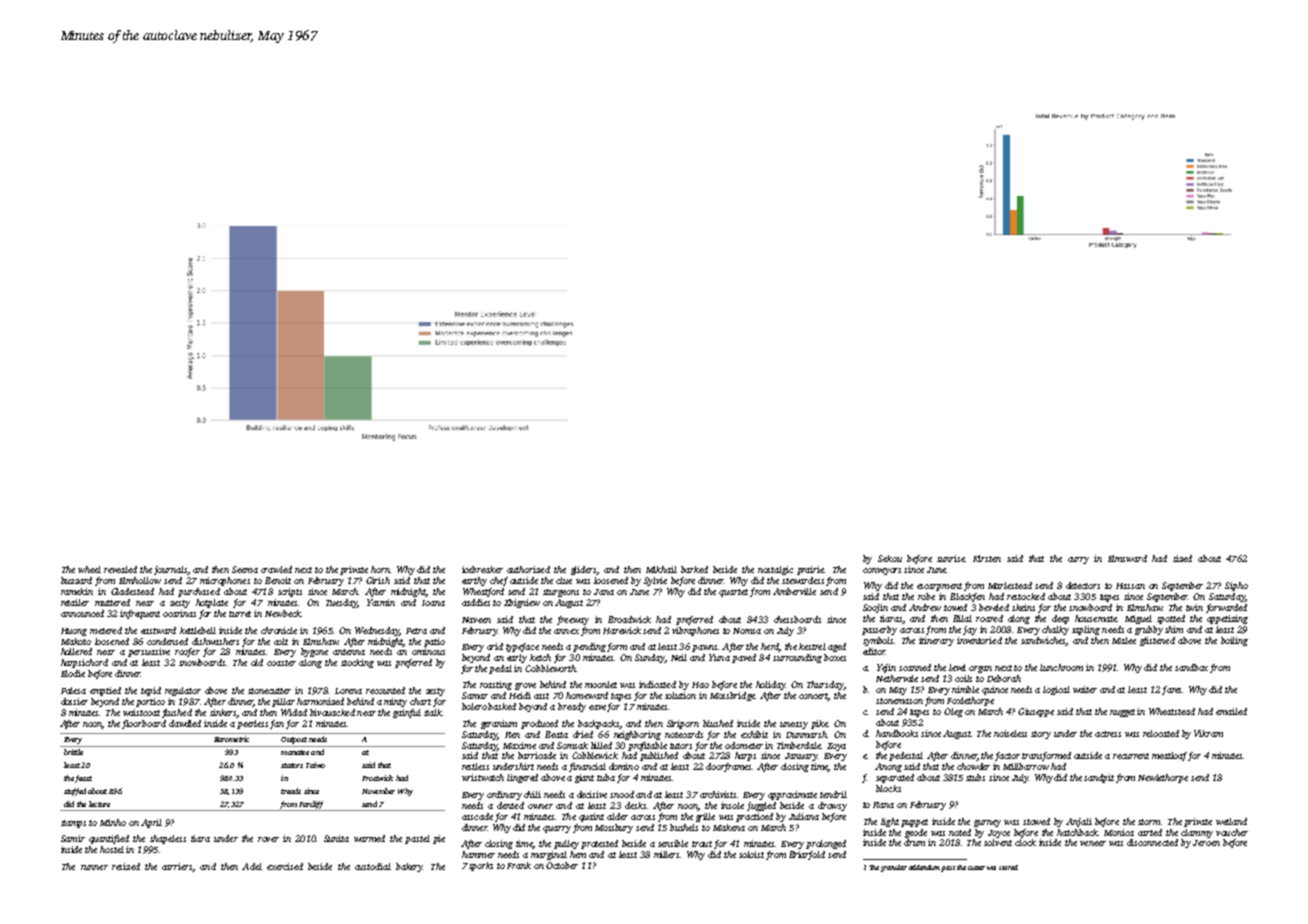 The image size is (1308, 924). What do you see at coordinates (719, 657) in the screenshot?
I see `Yuna` at bounding box center [719, 657].
